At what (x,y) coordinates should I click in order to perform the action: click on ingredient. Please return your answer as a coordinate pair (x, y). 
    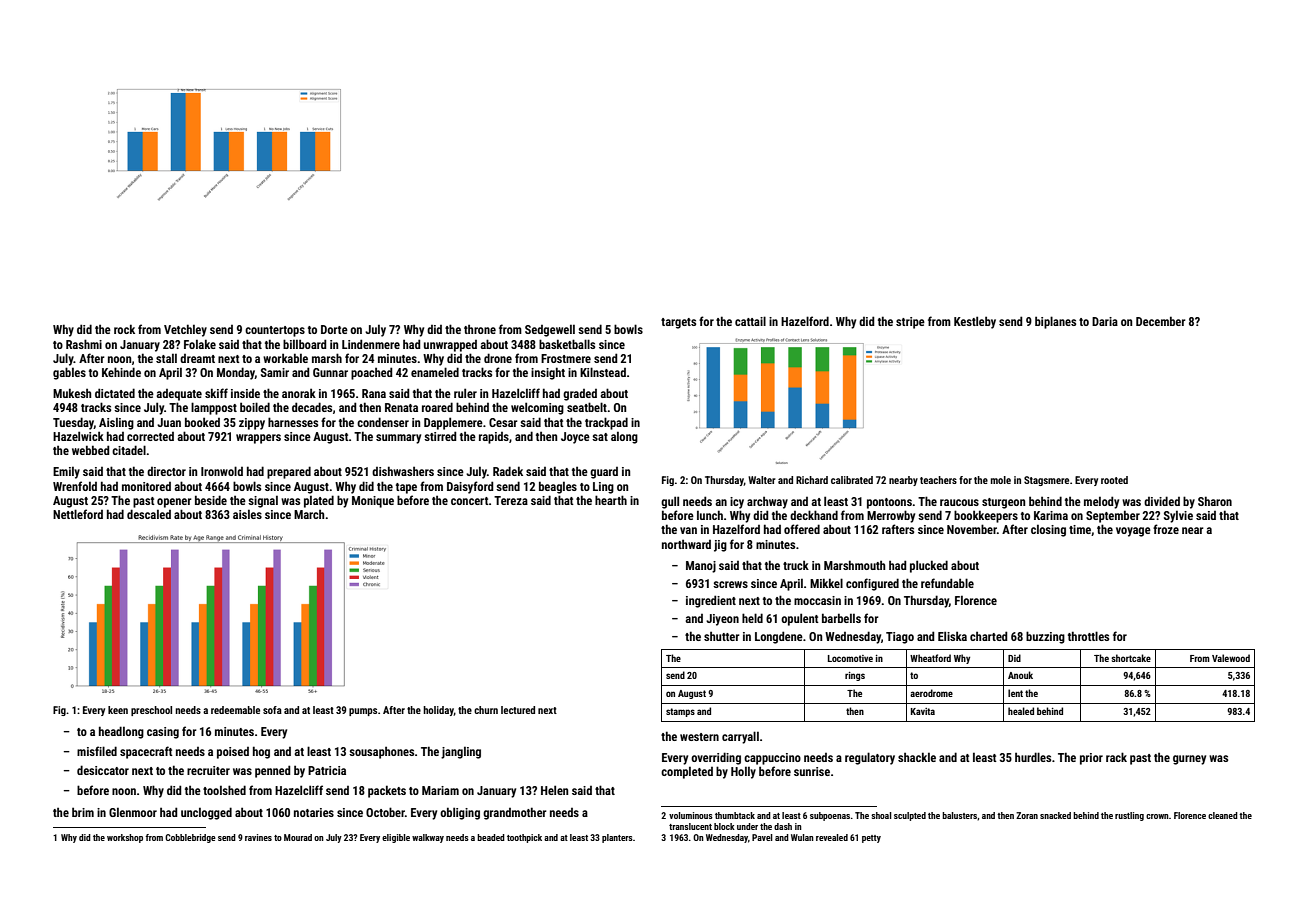
    Looking at the image, I should click on (711, 601).
